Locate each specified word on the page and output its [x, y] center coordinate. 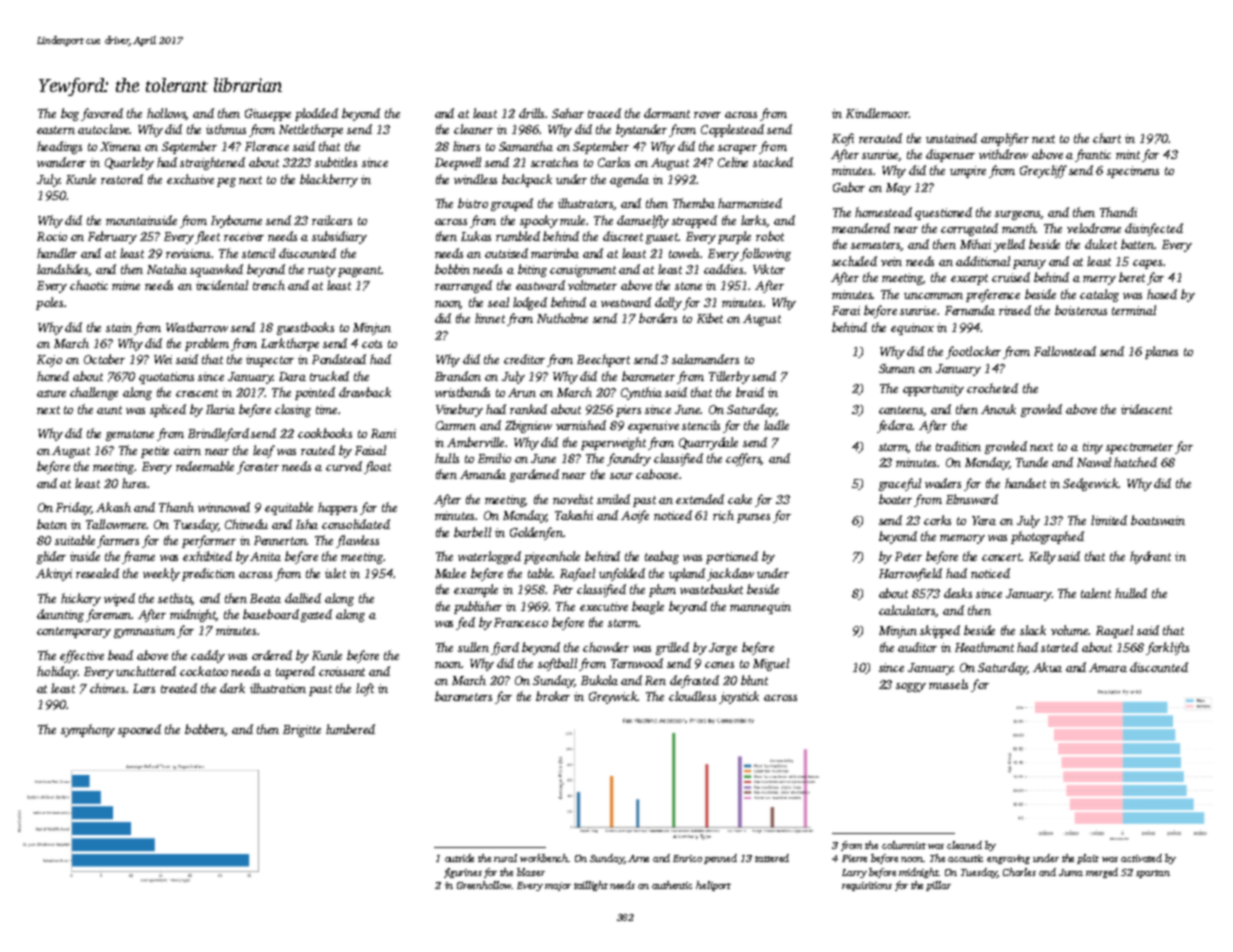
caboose [657, 474]
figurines [463, 873]
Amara [1108, 667]
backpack [527, 180]
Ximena [120, 146]
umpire [968, 172]
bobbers [205, 730]
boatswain [1158, 520]
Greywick [613, 697]
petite [155, 452]
